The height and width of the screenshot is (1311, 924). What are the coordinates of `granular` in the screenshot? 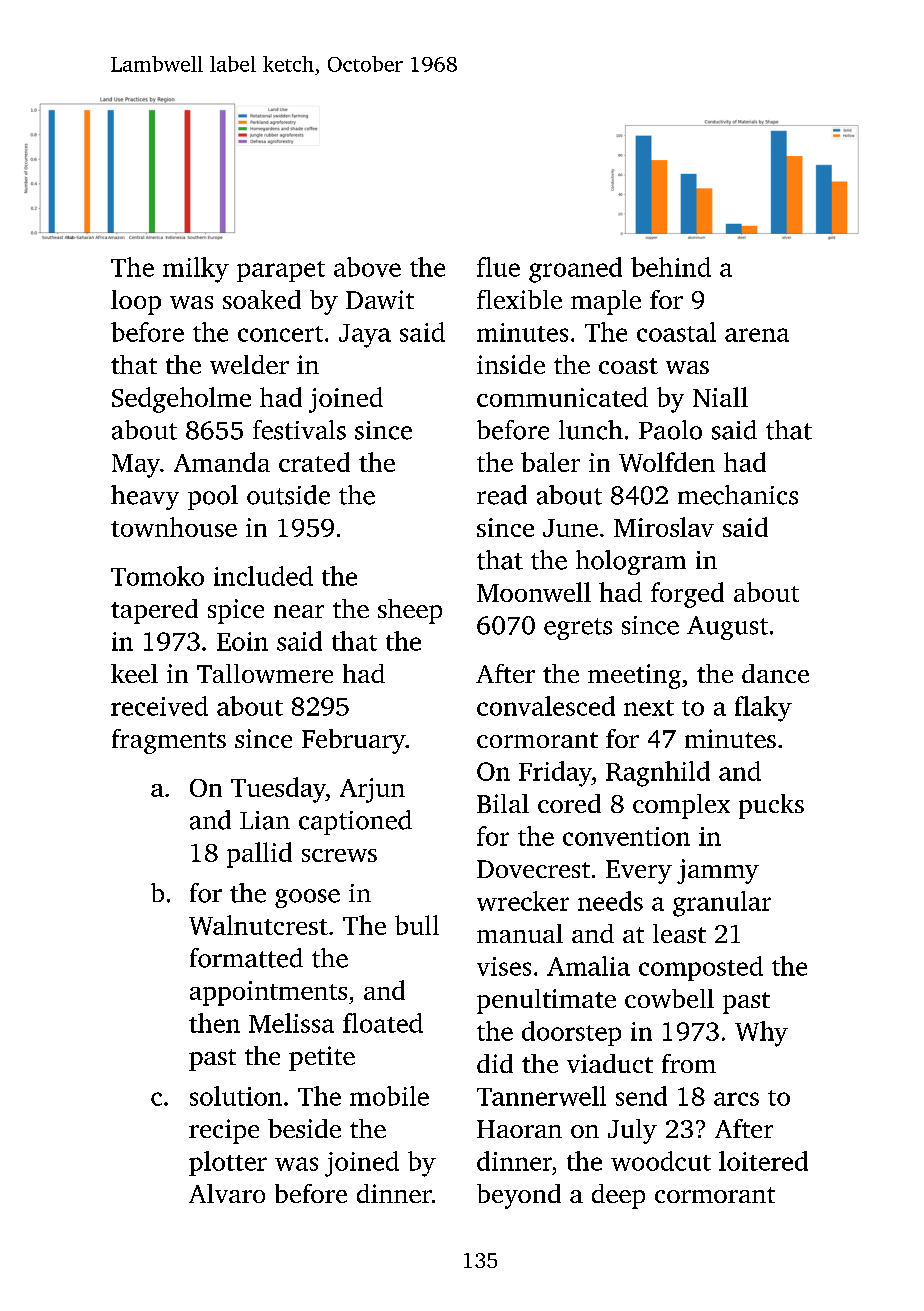 It's located at (722, 904).
